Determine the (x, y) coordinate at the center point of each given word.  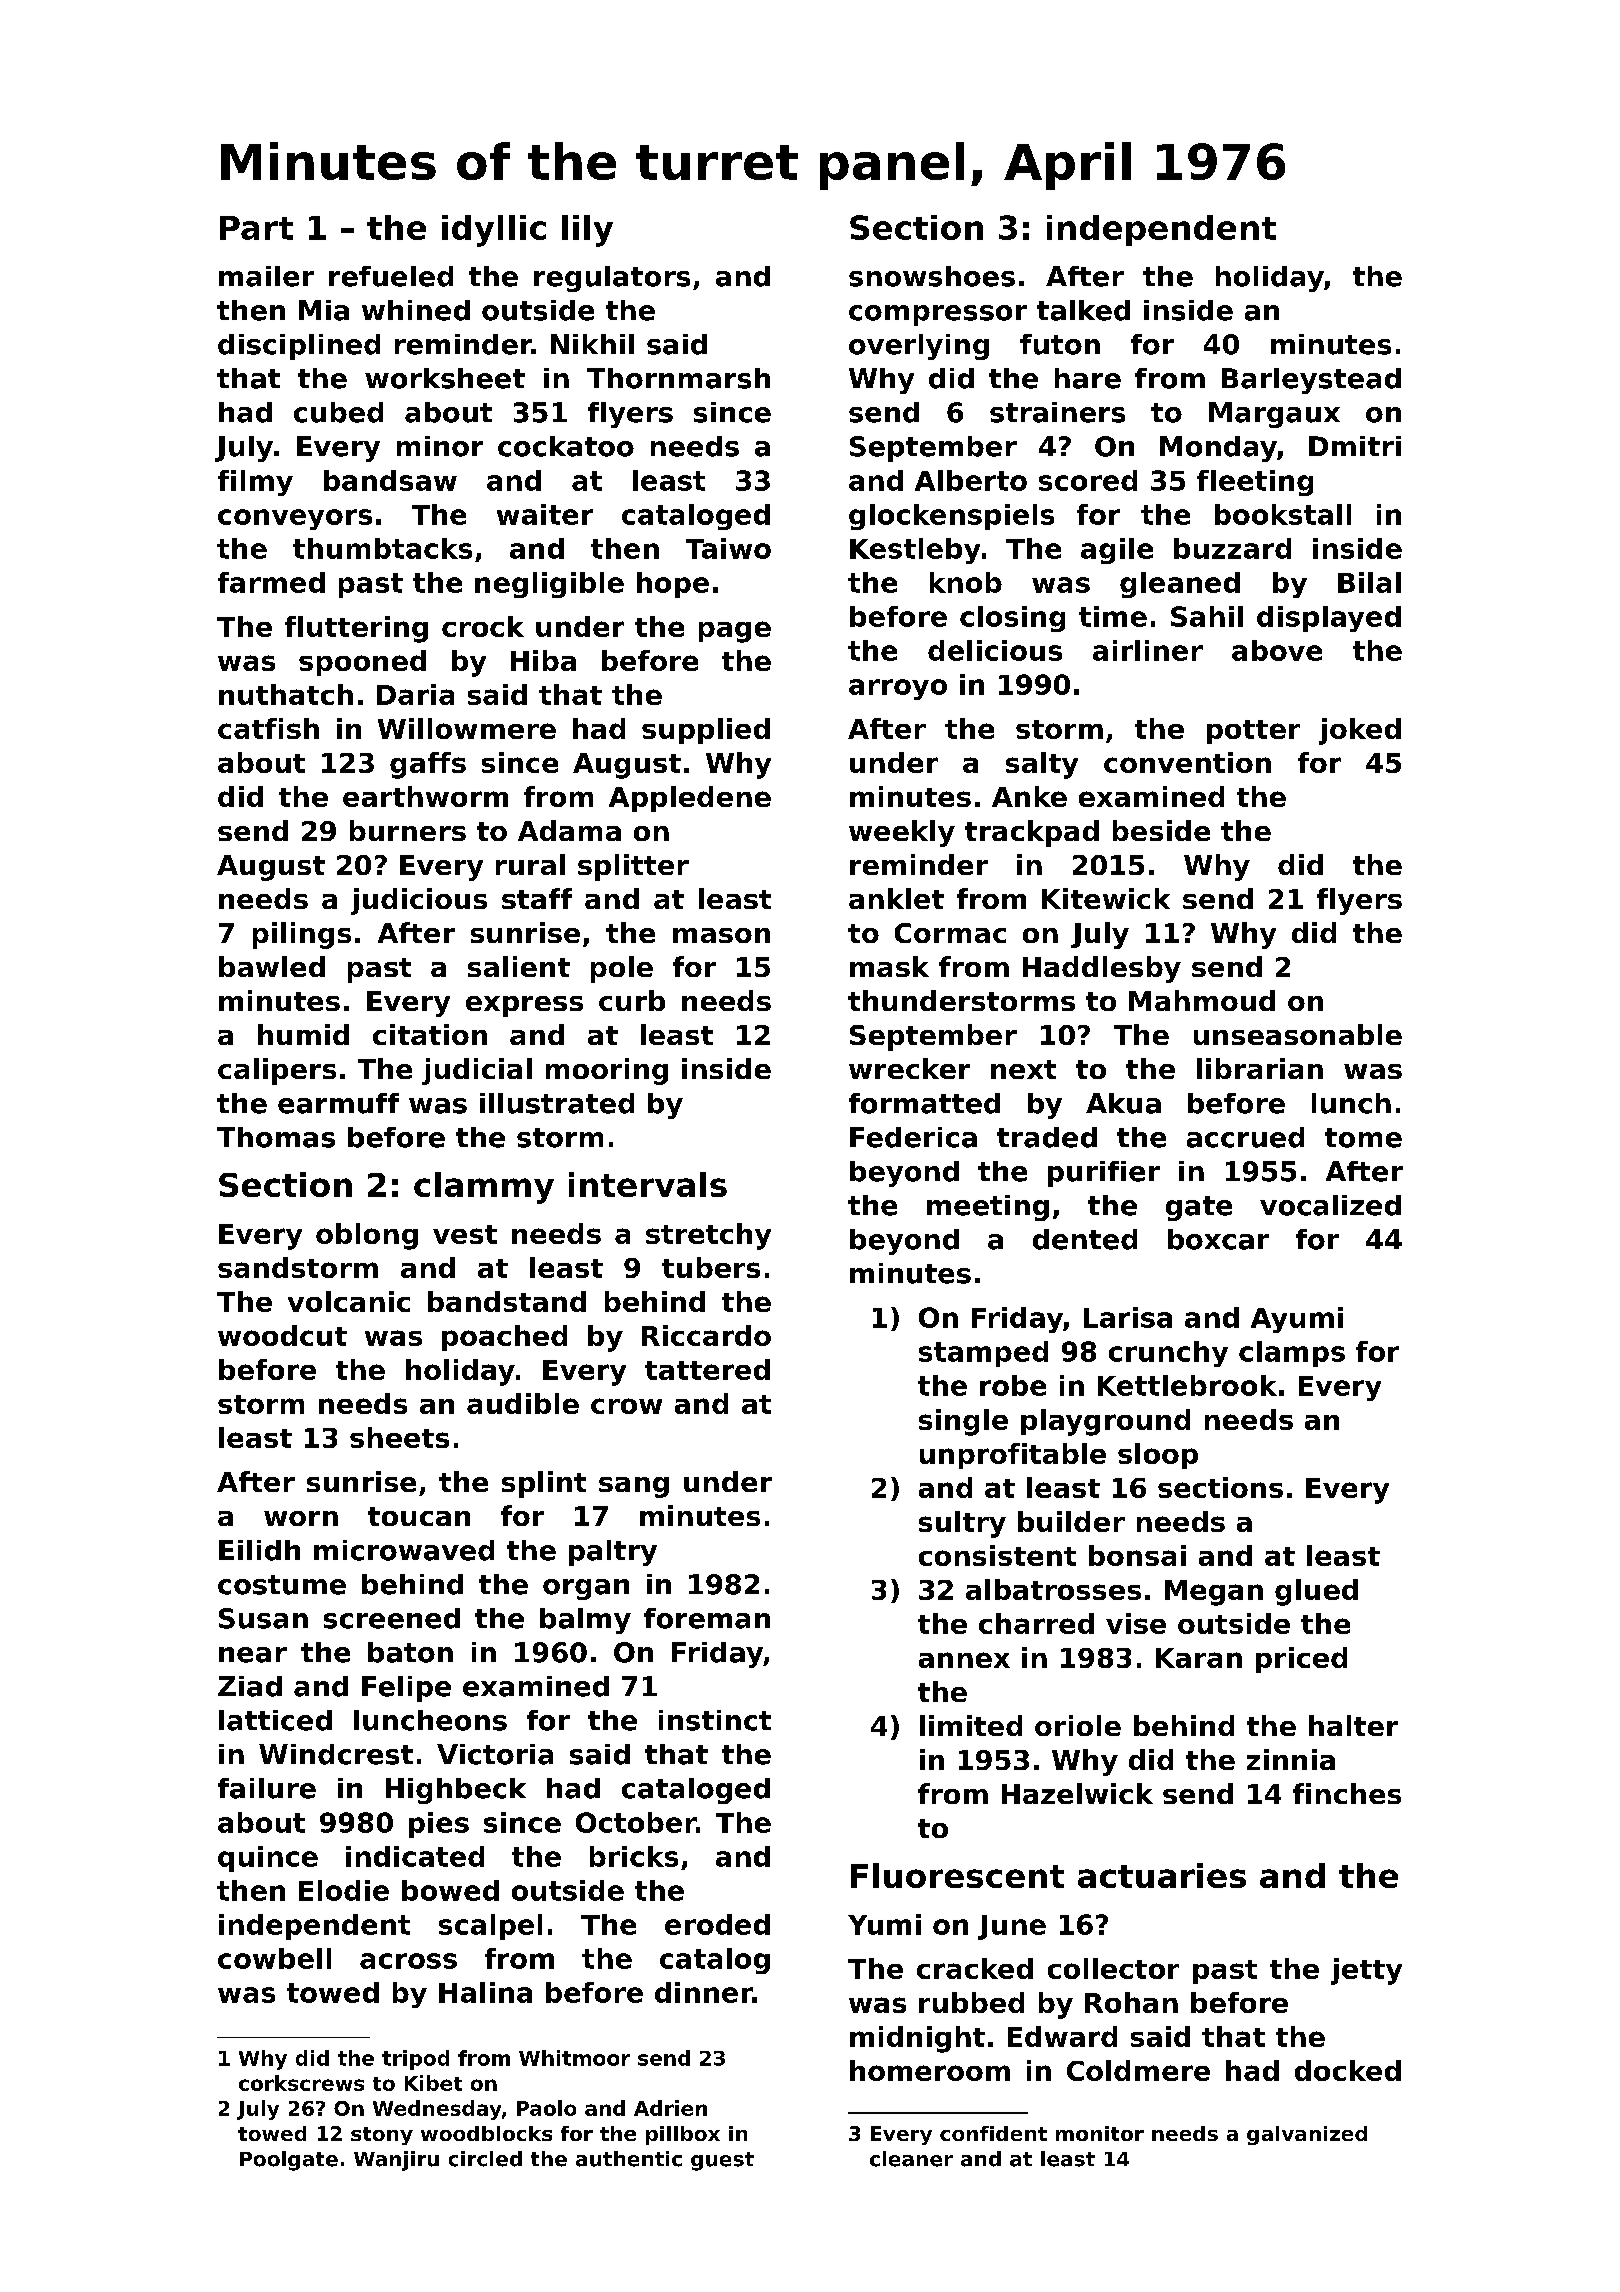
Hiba (543, 660)
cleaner (911, 2159)
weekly (902, 833)
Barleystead (1311, 381)
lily (587, 231)
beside (1161, 830)
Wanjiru (396, 2161)
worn (301, 1518)
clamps (1292, 1354)
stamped (983, 1354)
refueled (391, 276)
